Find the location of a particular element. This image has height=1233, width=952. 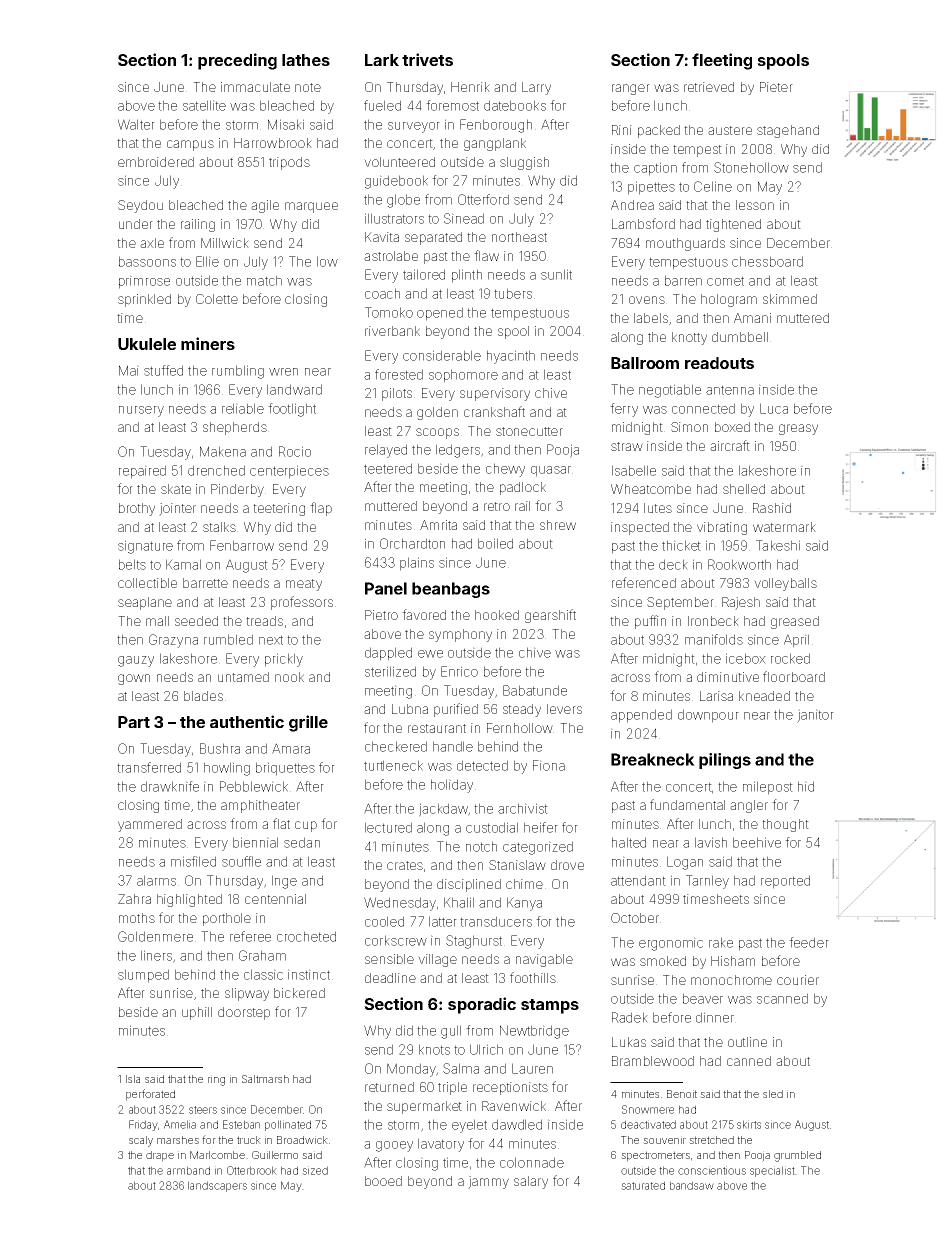

mouthguards is located at coordinates (685, 244).
